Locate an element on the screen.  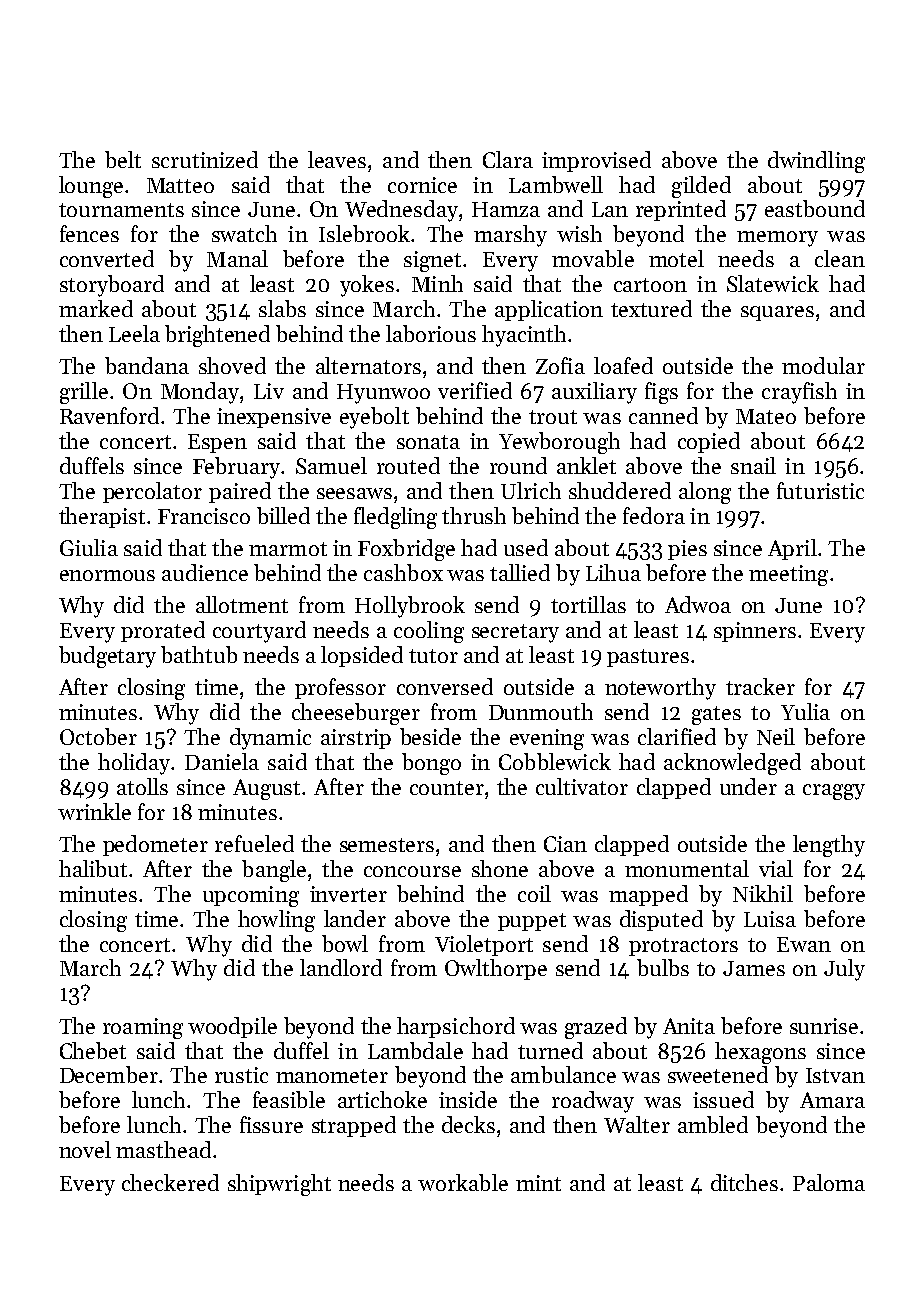
dwindling is located at coordinates (816, 162).
